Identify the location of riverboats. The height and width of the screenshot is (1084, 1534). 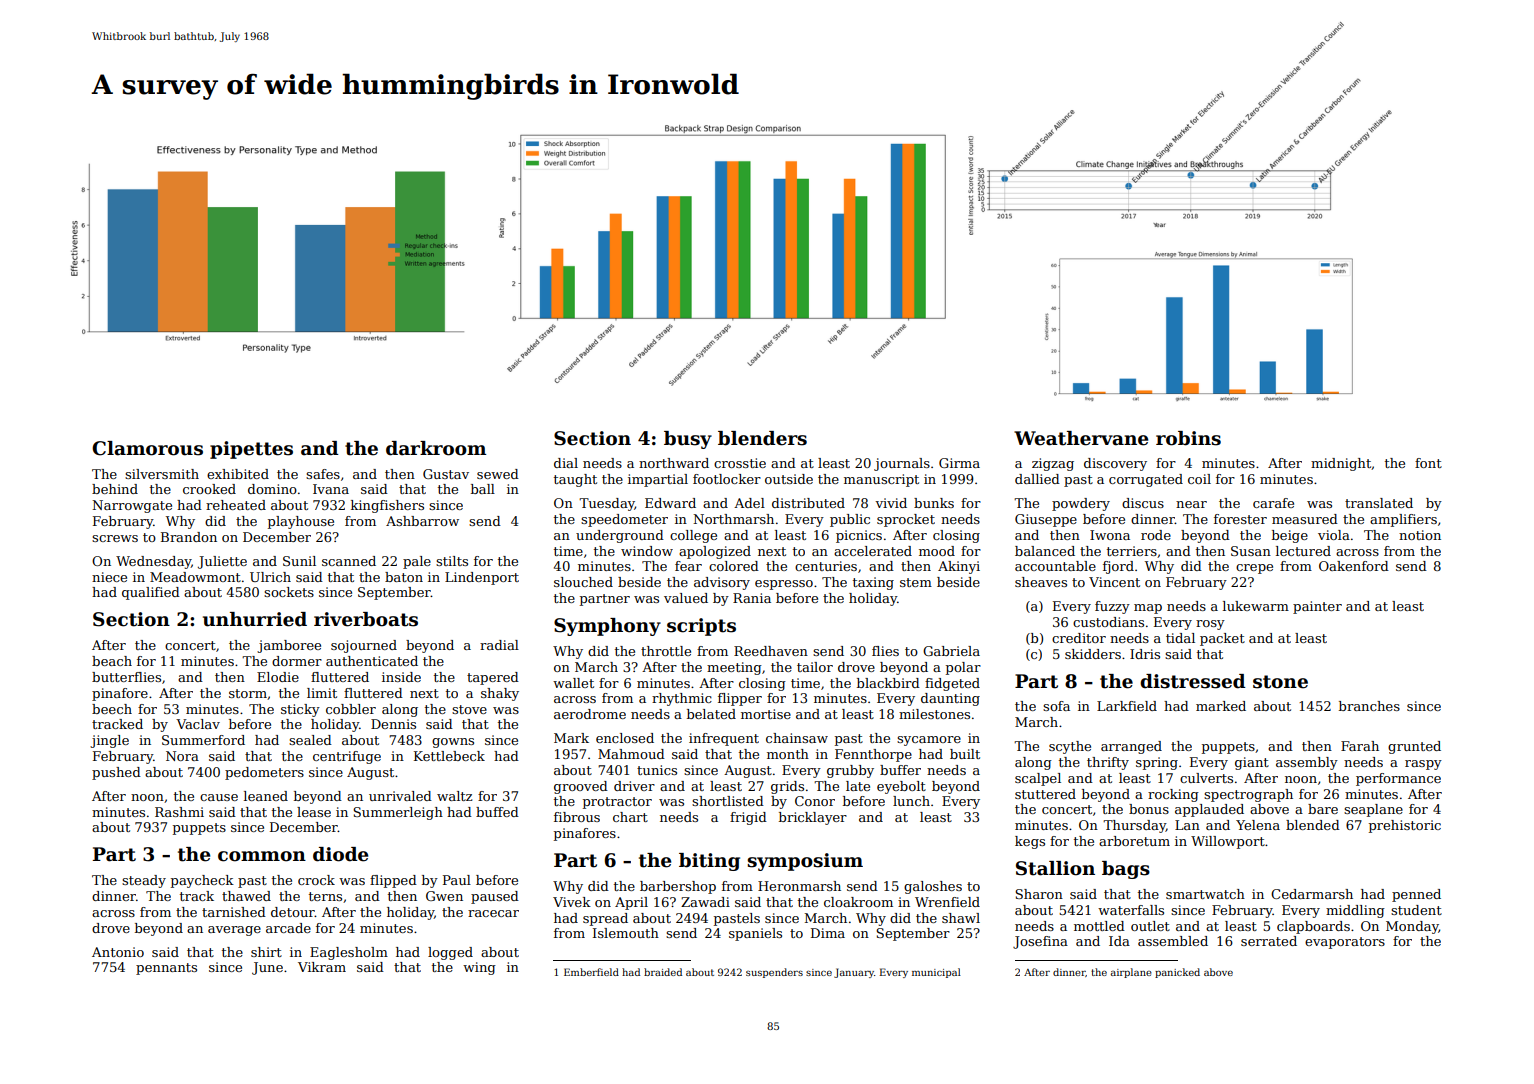
(366, 619).
